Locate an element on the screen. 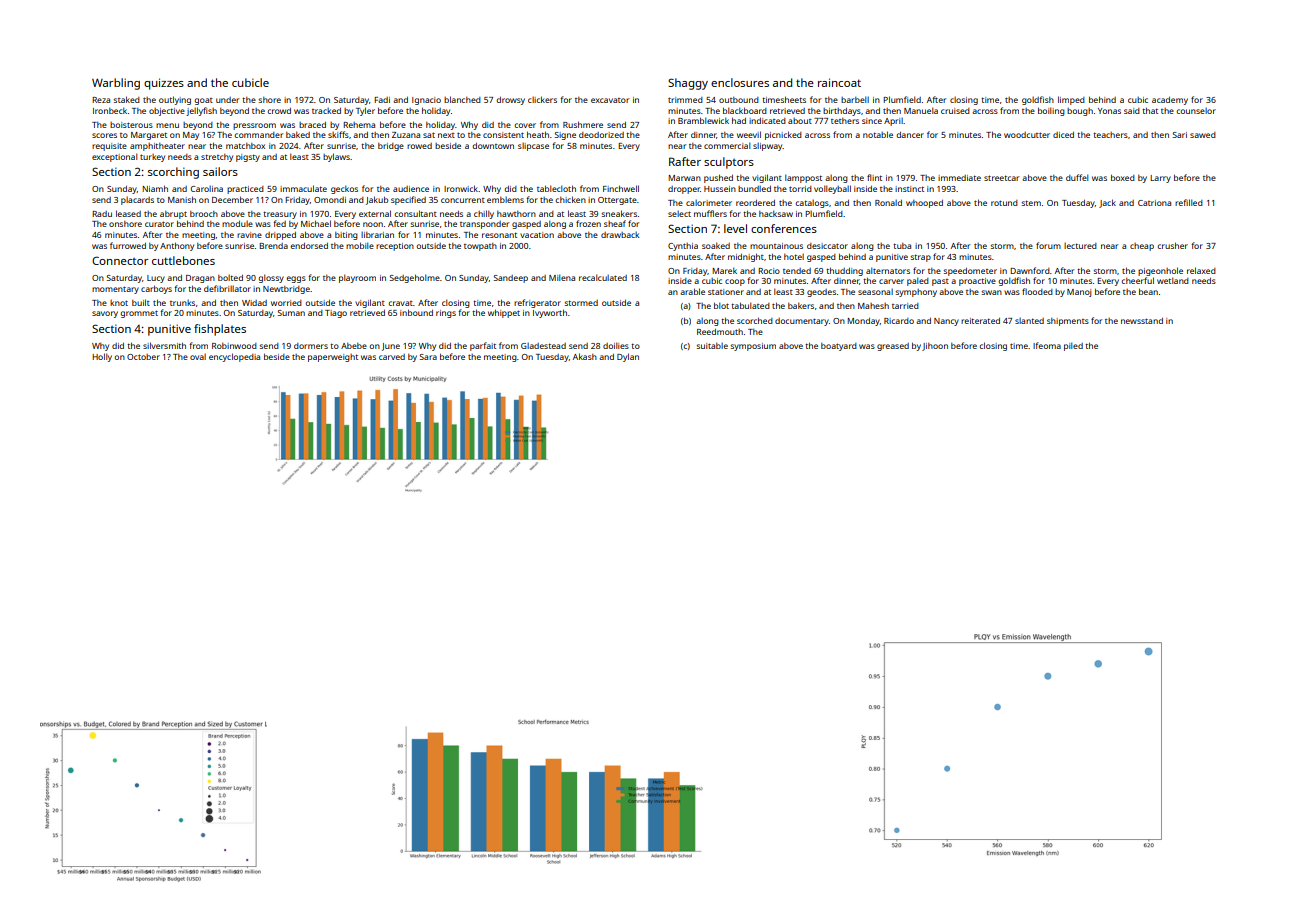  Larry is located at coordinates (1160, 179).
